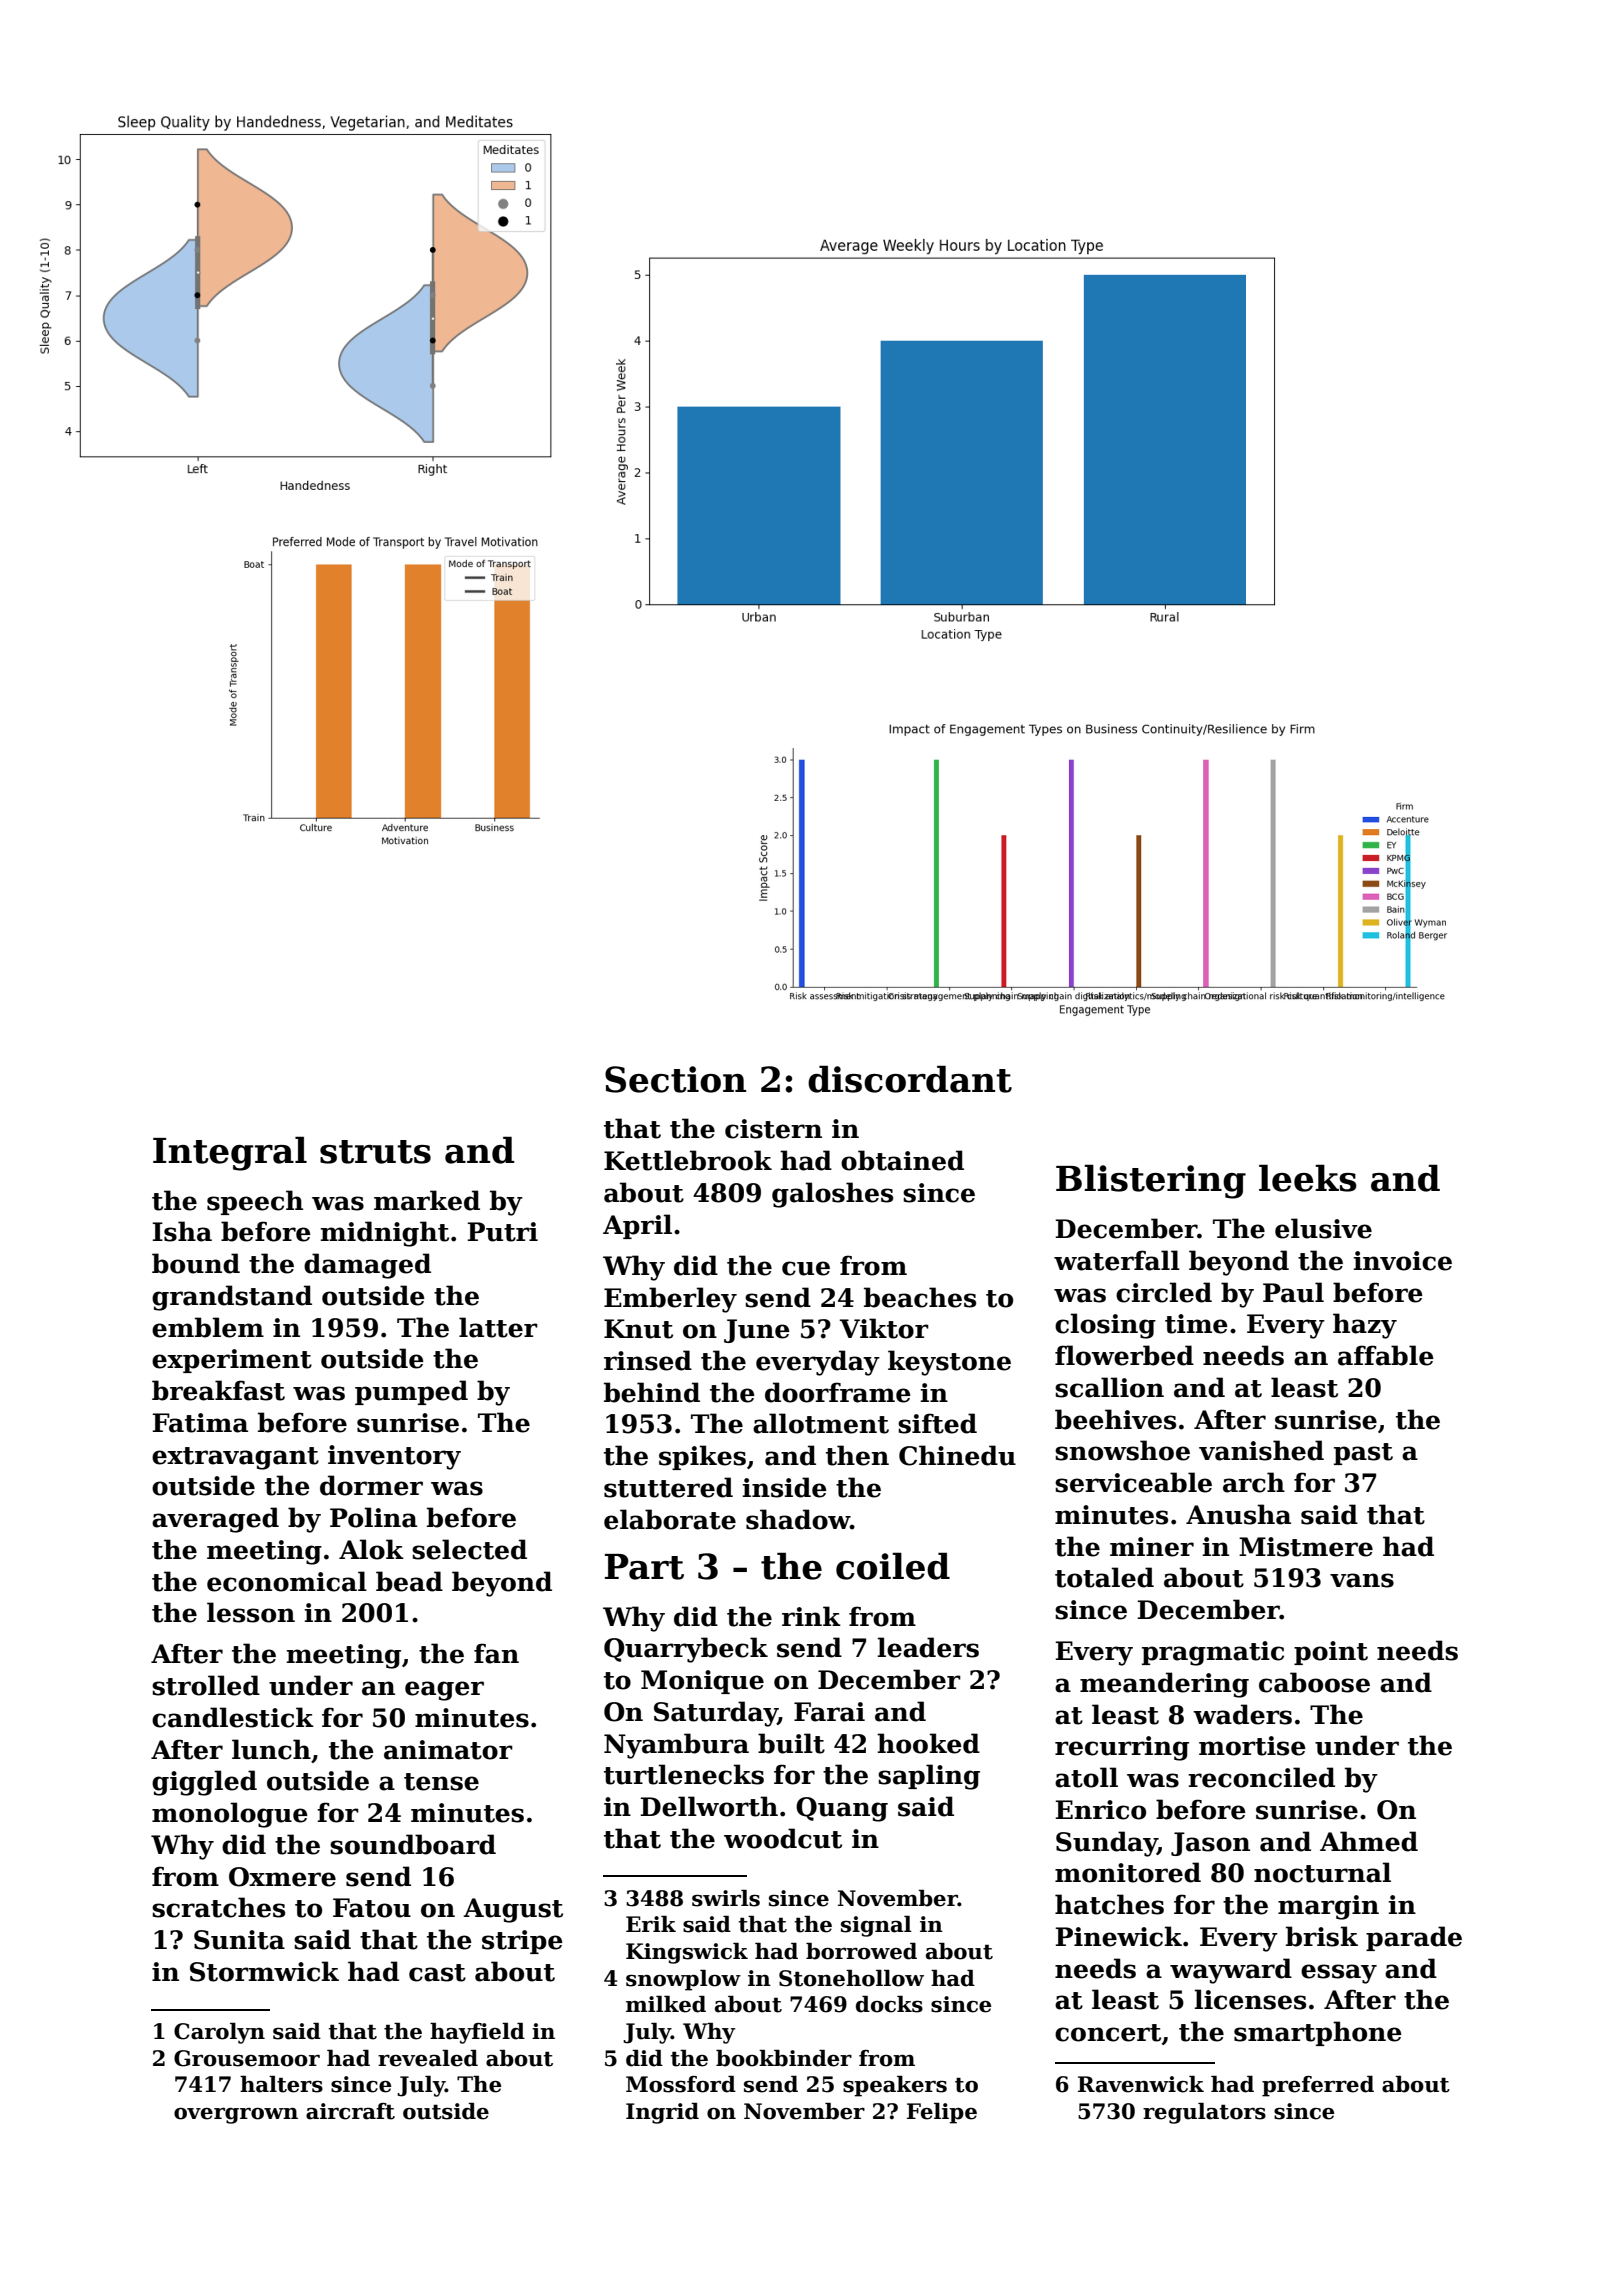 Image resolution: width=1620 pixels, height=2292 pixels. What do you see at coordinates (893, 1566) in the image?
I see `coiled` at bounding box center [893, 1566].
